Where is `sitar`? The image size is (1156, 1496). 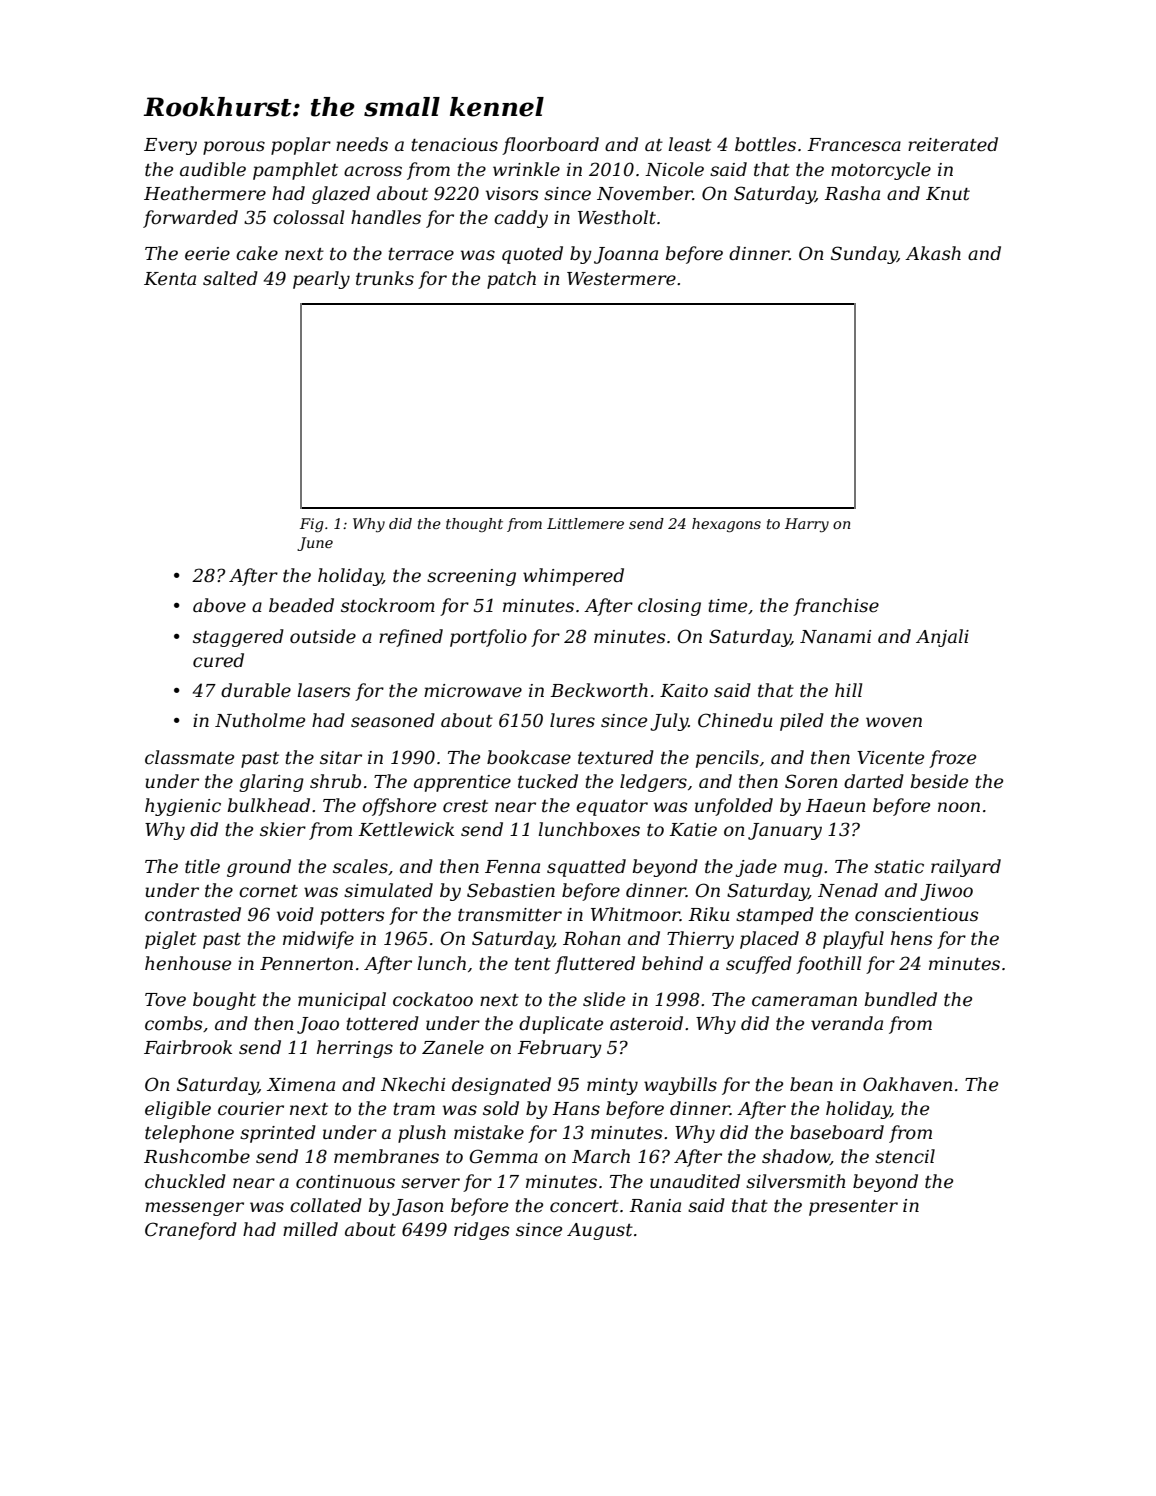
sitar is located at coordinates (341, 758).
